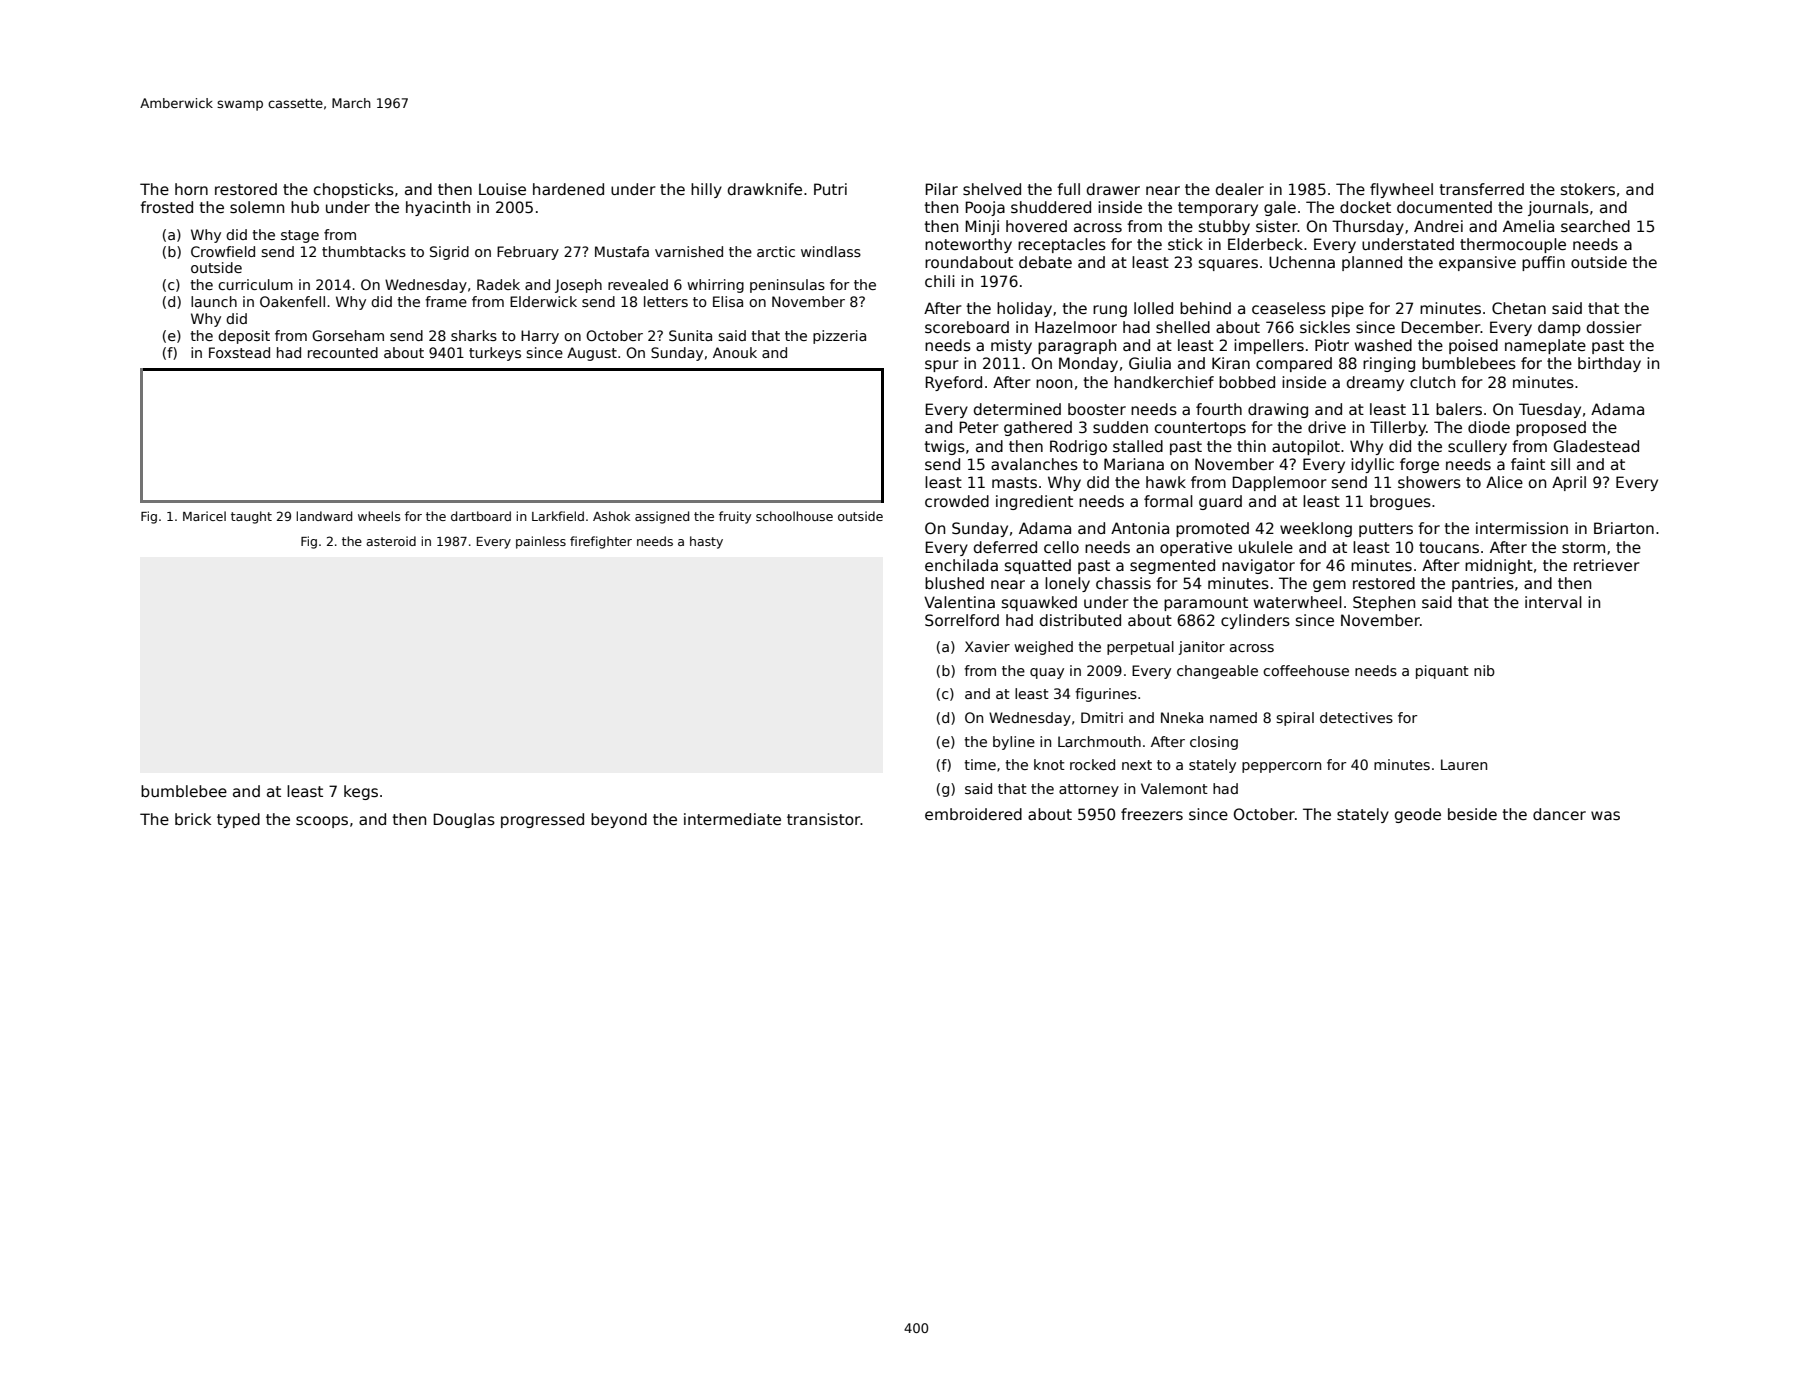 The image size is (1808, 1397). What do you see at coordinates (1484, 670) in the document?
I see `nib` at bounding box center [1484, 670].
